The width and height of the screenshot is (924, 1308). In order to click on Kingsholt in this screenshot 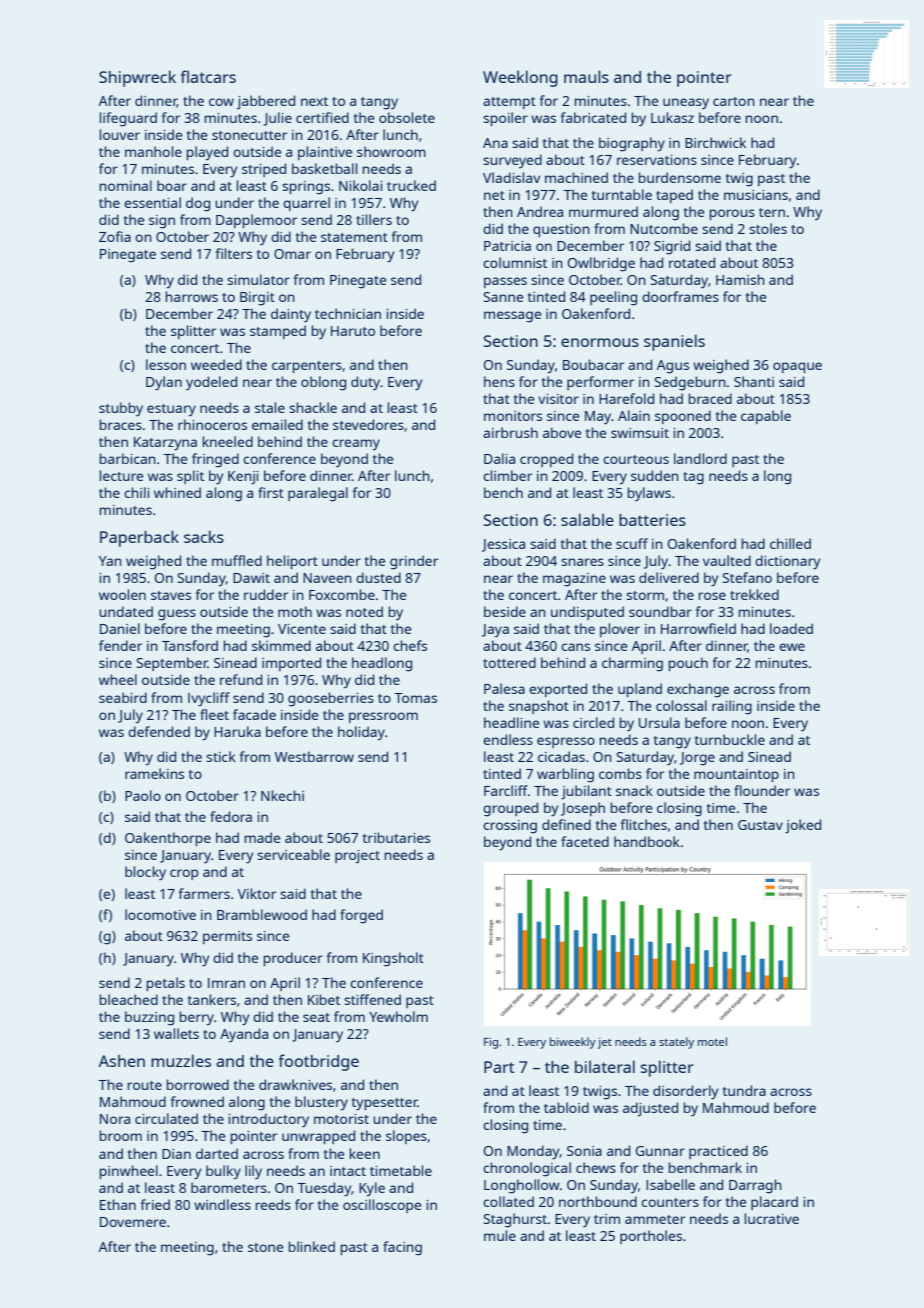, I will do `click(393, 959)`.
